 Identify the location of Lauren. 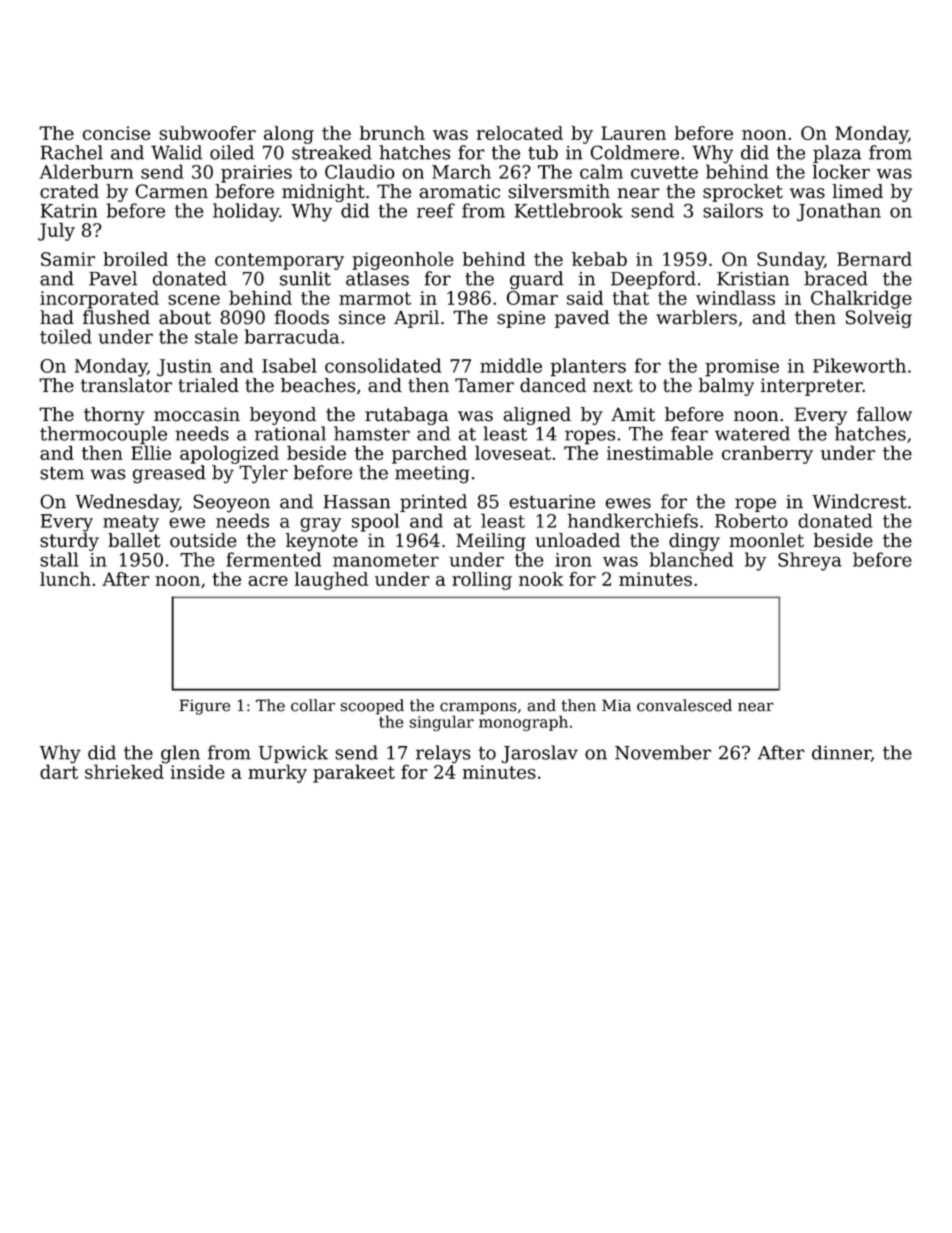
(633, 133).
